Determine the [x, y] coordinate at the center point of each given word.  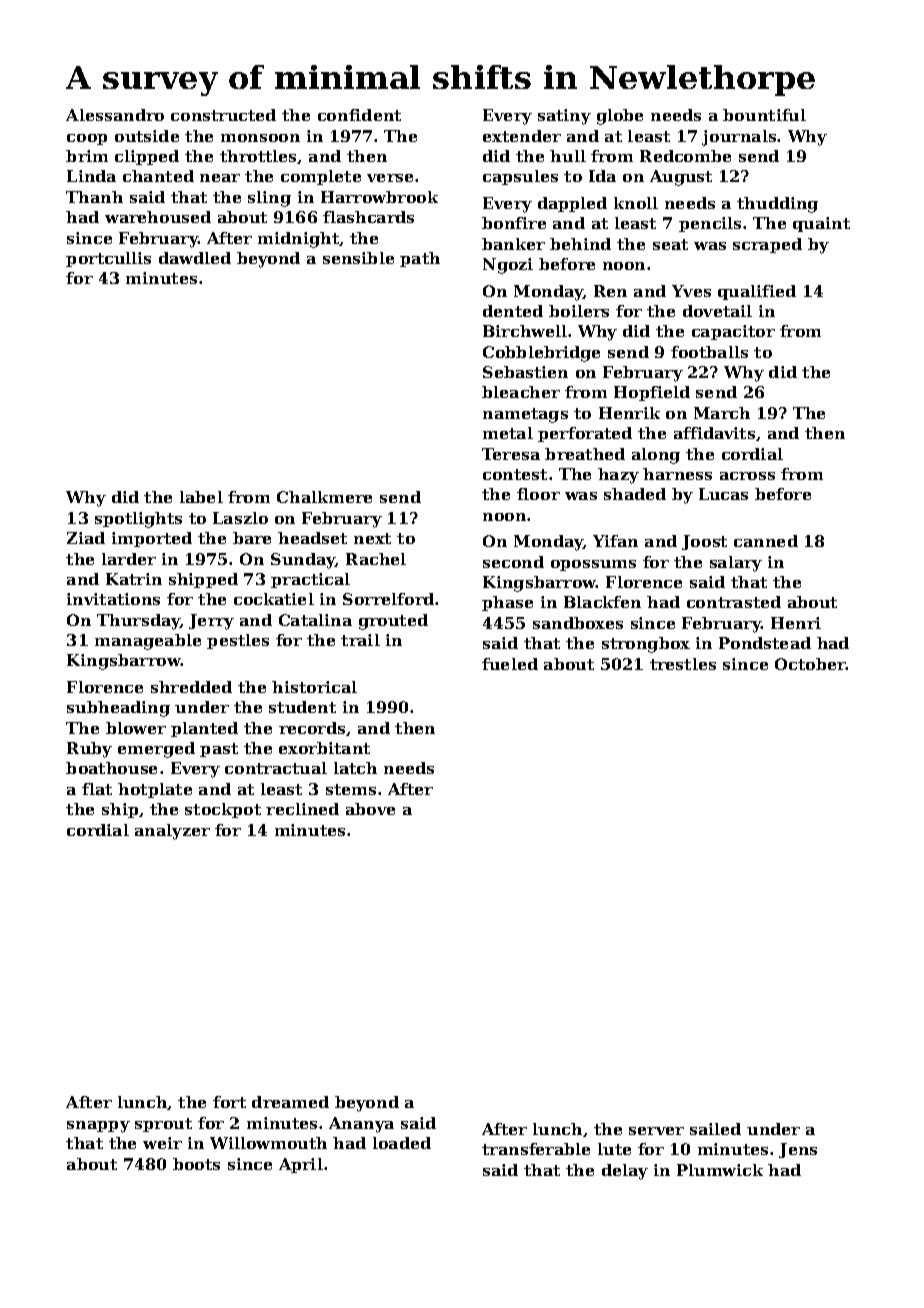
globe [620, 117]
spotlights [138, 520]
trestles [683, 664]
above [370, 809]
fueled [510, 664]
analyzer [172, 832]
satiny [564, 117]
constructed [223, 115]
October [810, 664]
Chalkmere [324, 497]
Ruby [89, 750]
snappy [98, 1127]
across [747, 476]
